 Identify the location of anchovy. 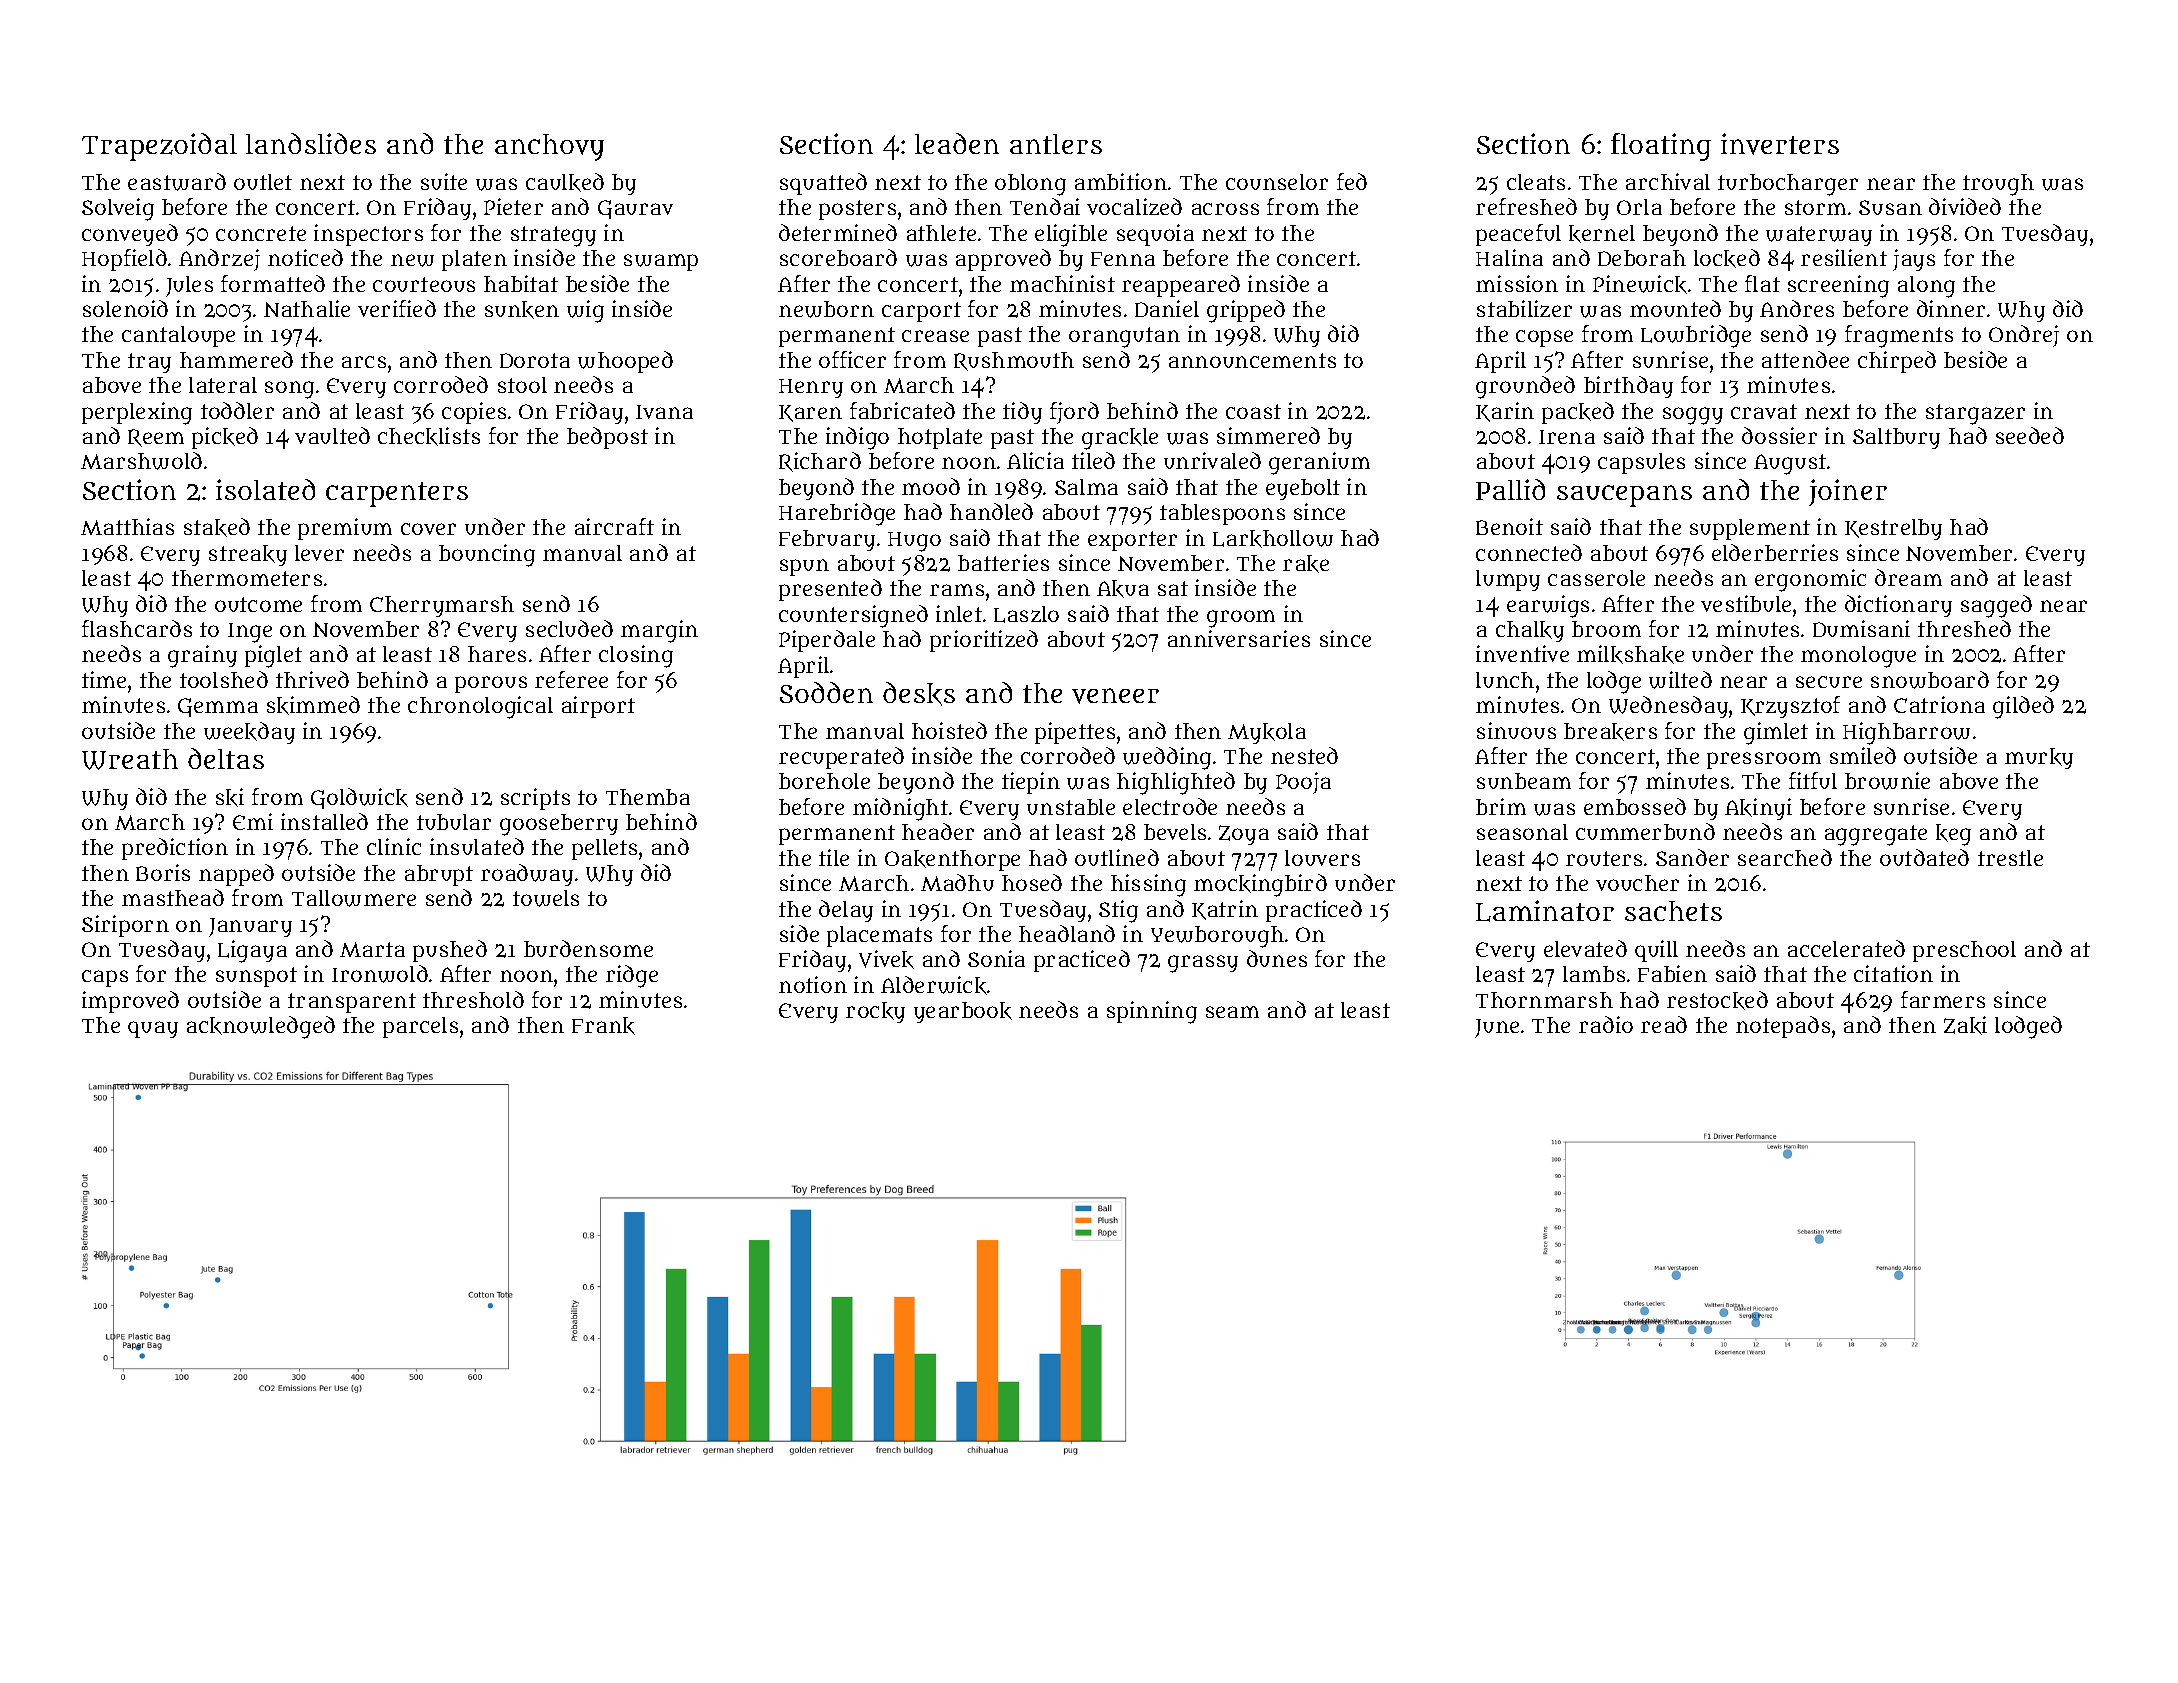
(549, 147).
